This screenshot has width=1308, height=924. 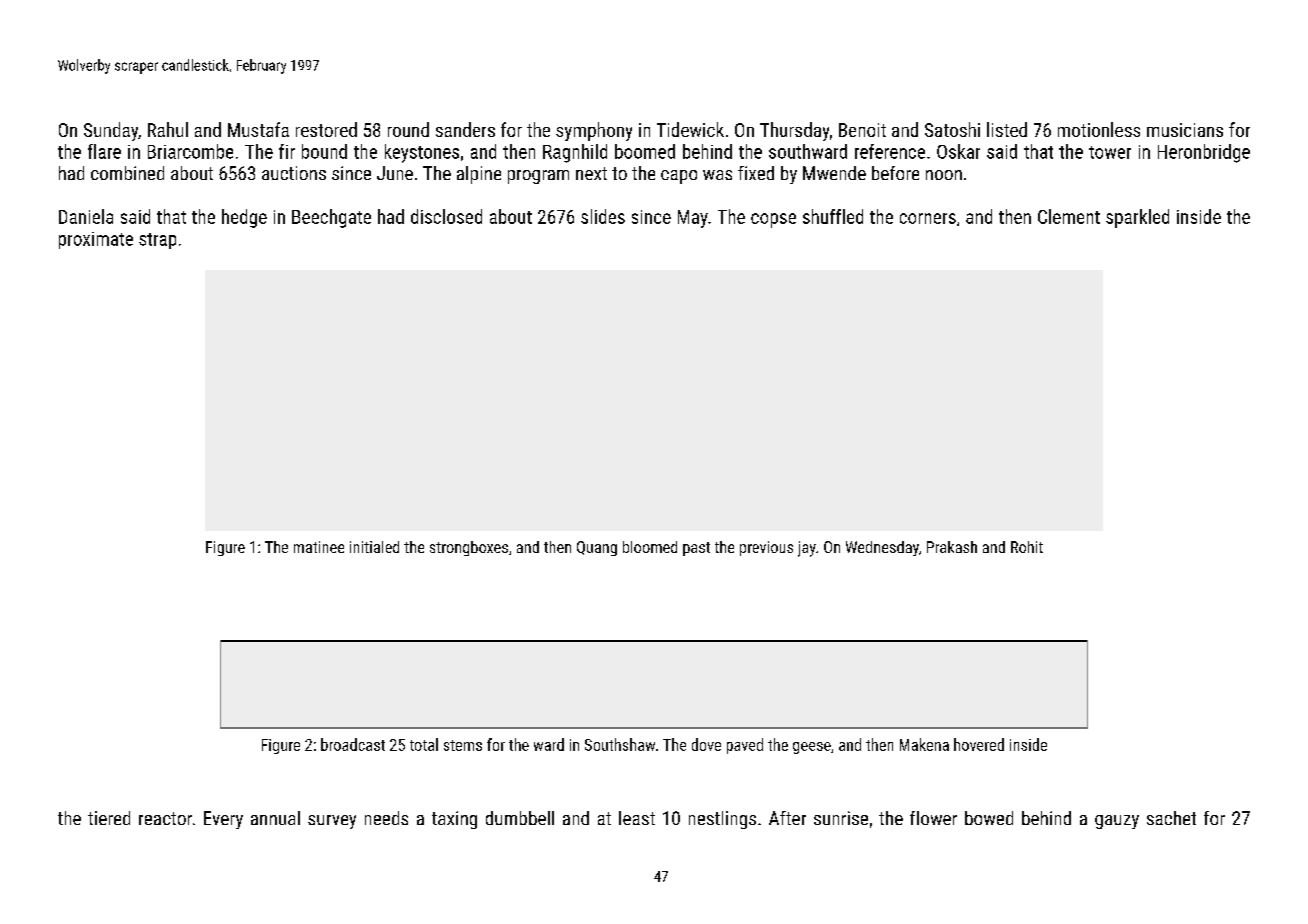 What do you see at coordinates (244, 218) in the screenshot?
I see `hedge` at bounding box center [244, 218].
